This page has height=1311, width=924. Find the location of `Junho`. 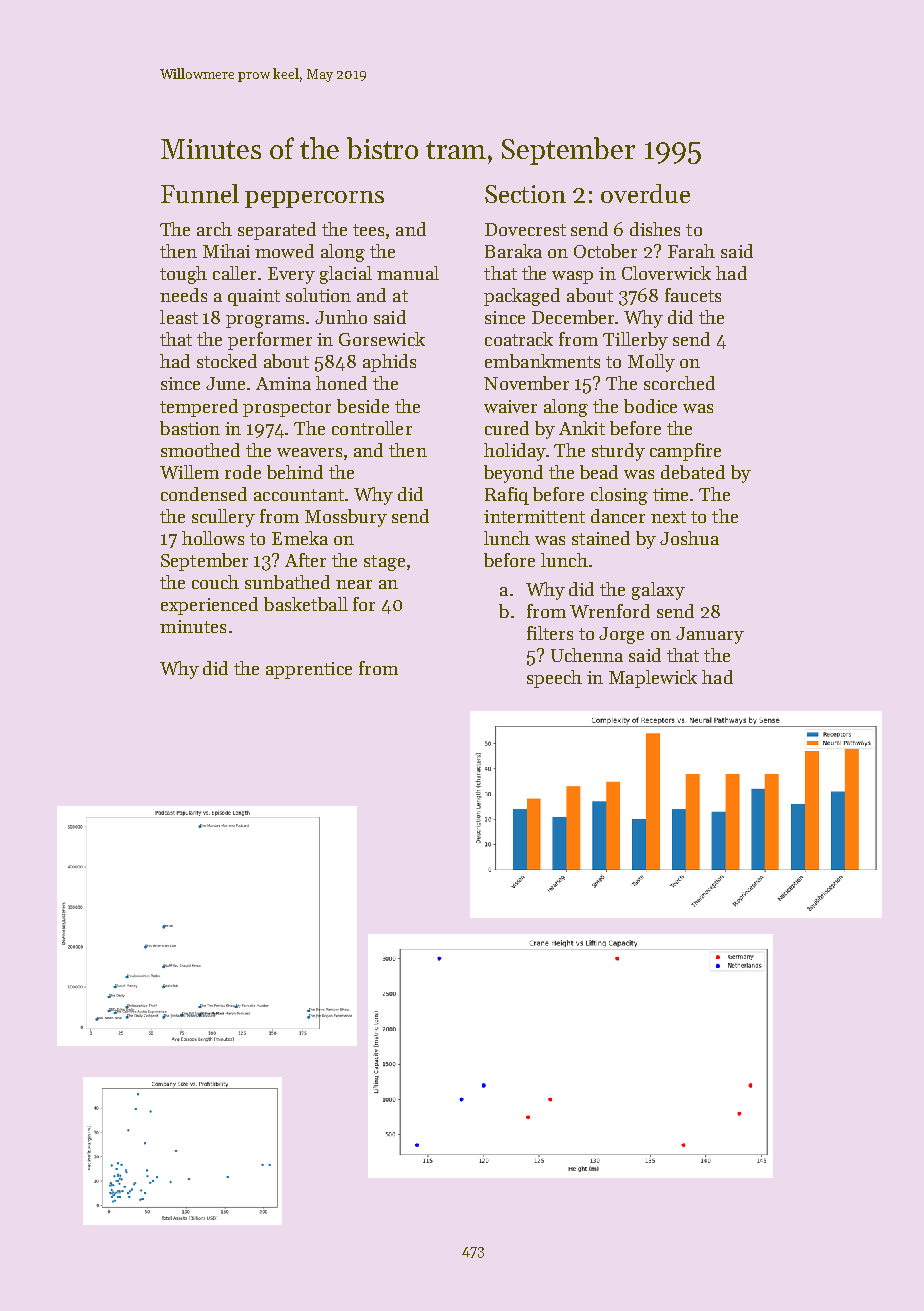

Junho is located at coordinates (341, 317).
